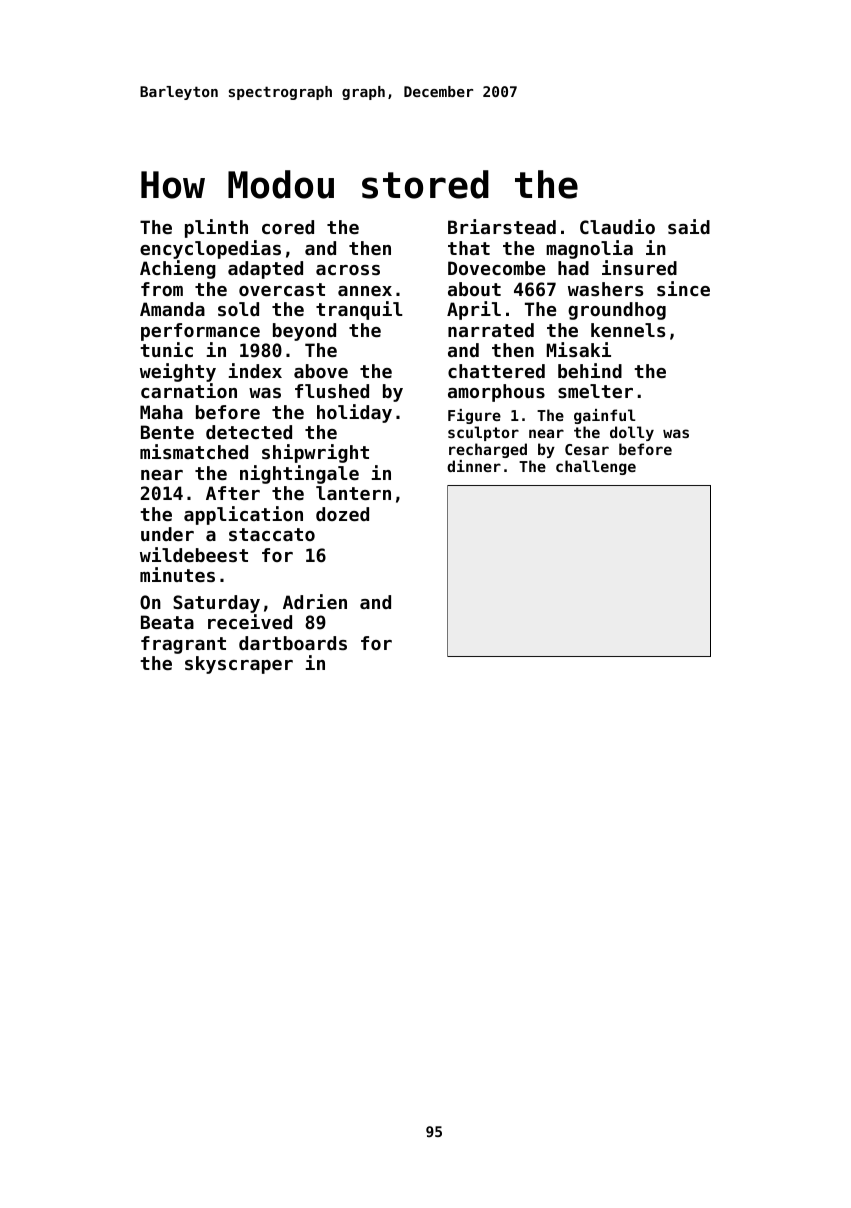 This document has height=1208, width=851. Describe the element at coordinates (469, 248) in the document. I see `that` at that location.
